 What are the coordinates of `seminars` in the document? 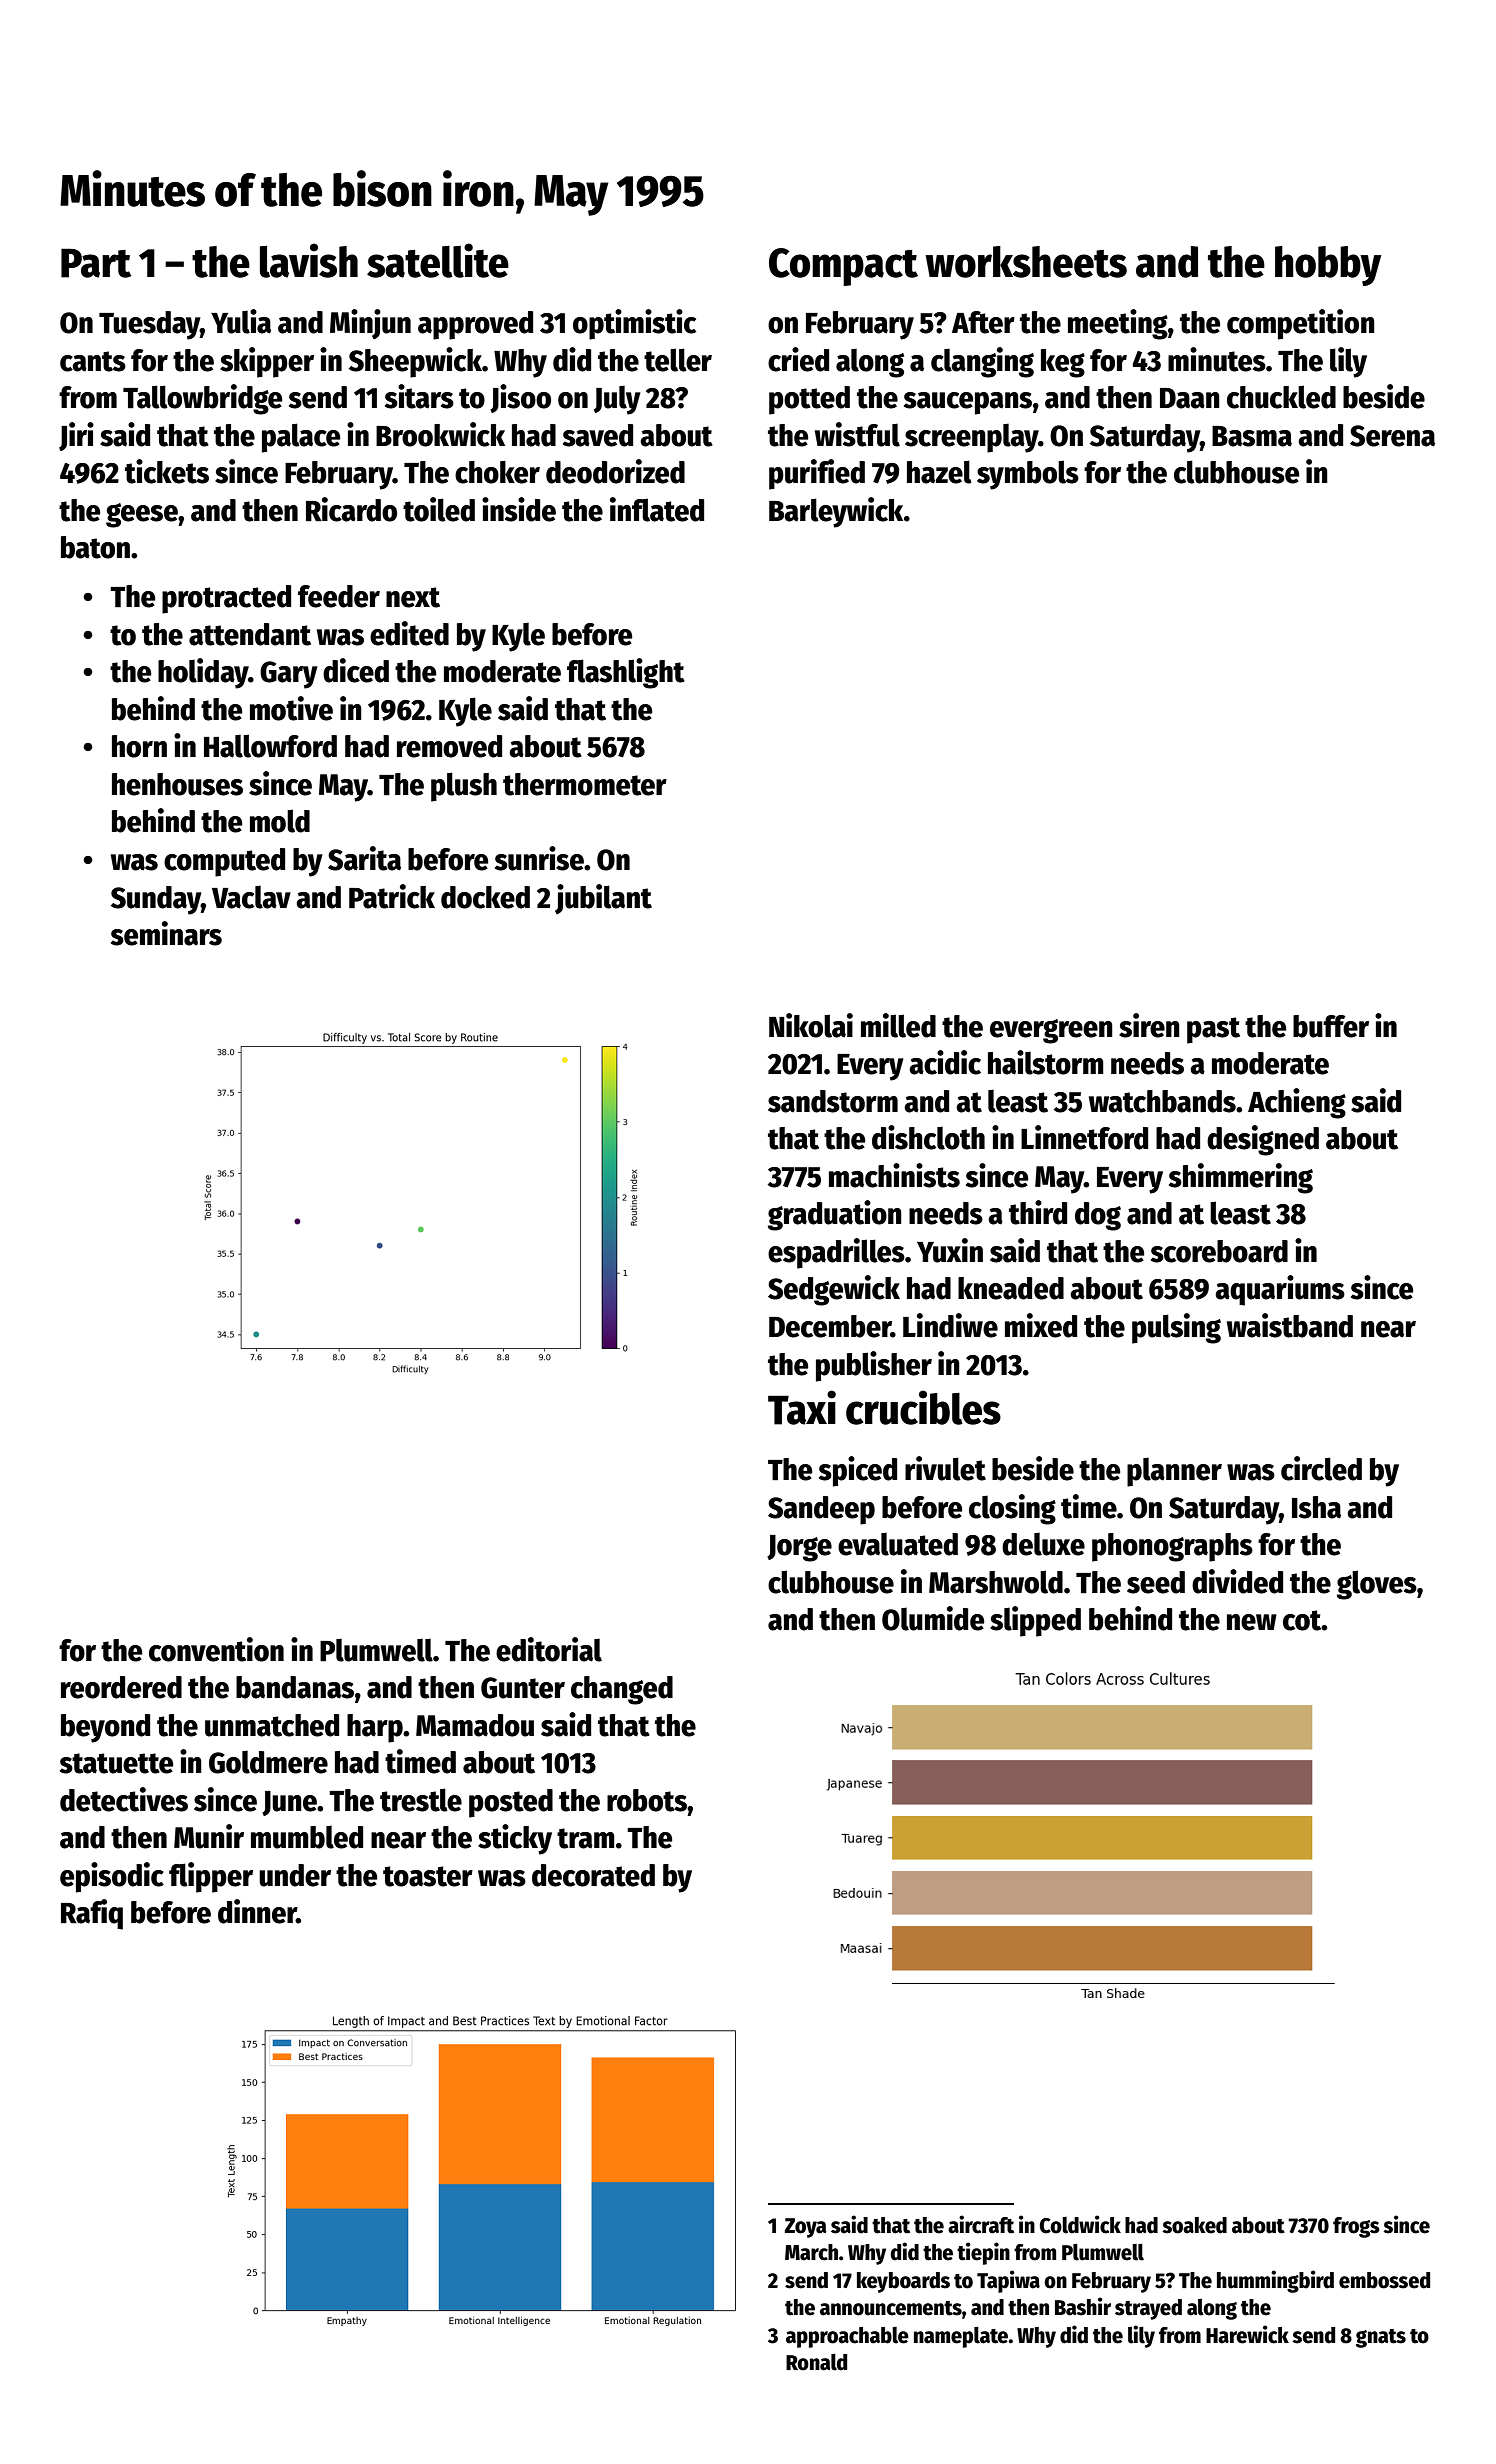 It's located at (166, 933).
